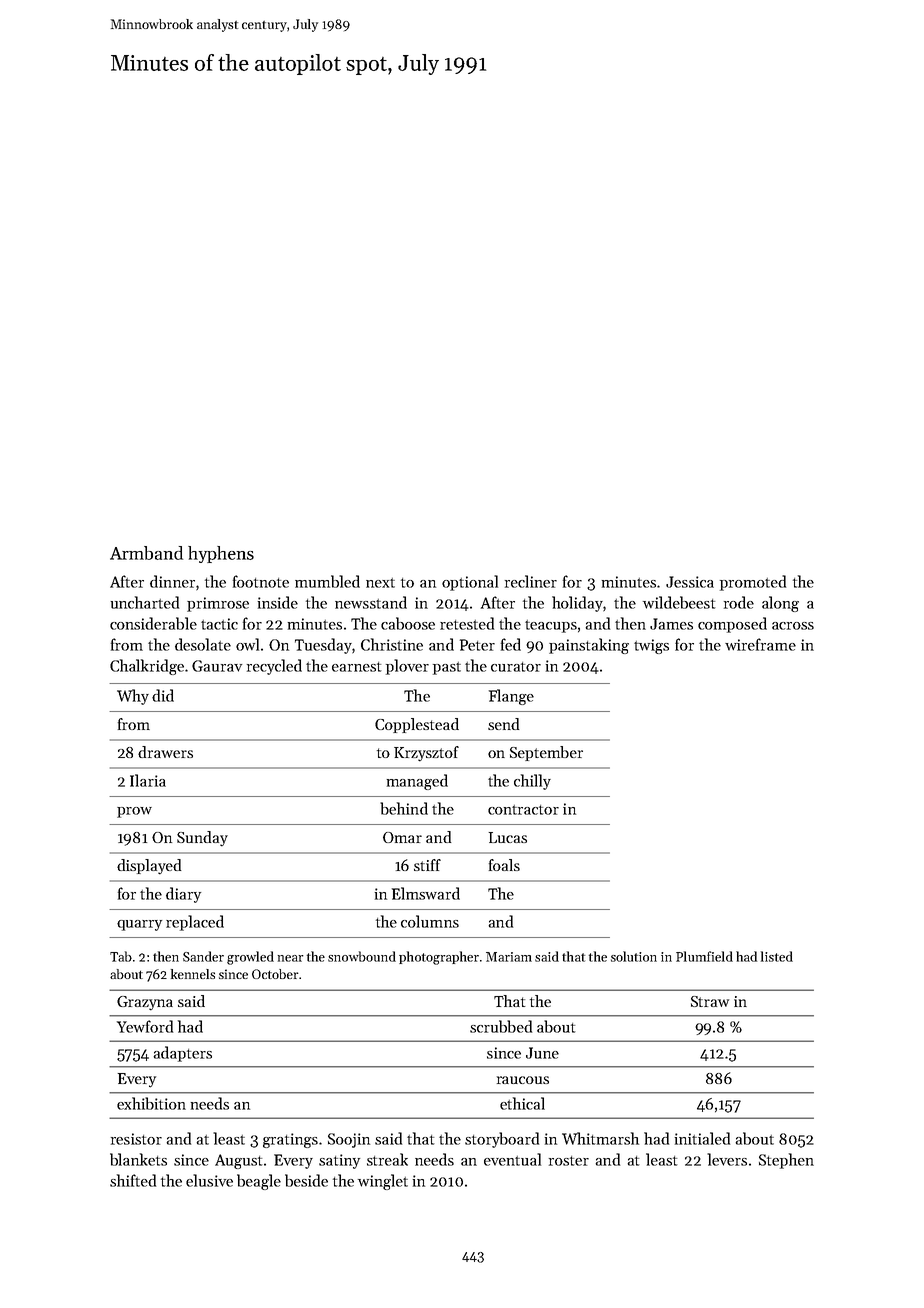  What do you see at coordinates (710, 1001) in the document?
I see `Straw` at bounding box center [710, 1001].
